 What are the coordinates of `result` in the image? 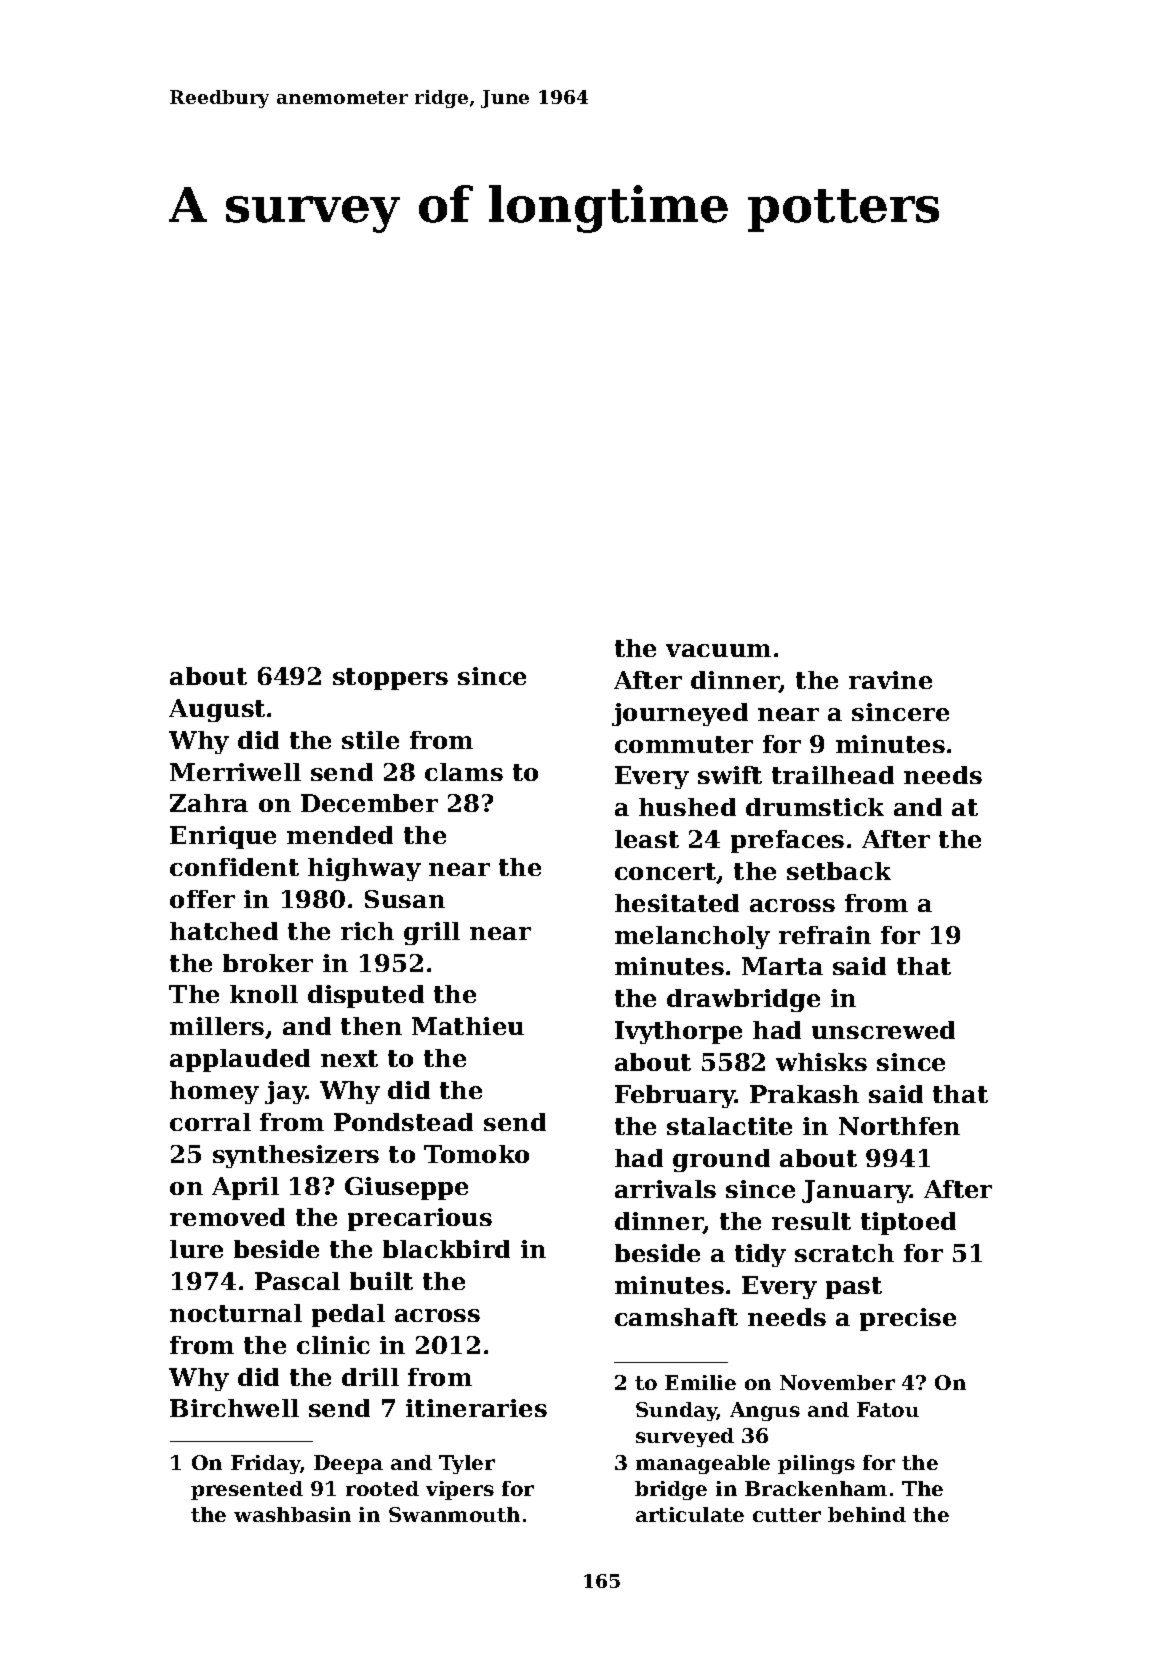 It's located at (811, 1221).
